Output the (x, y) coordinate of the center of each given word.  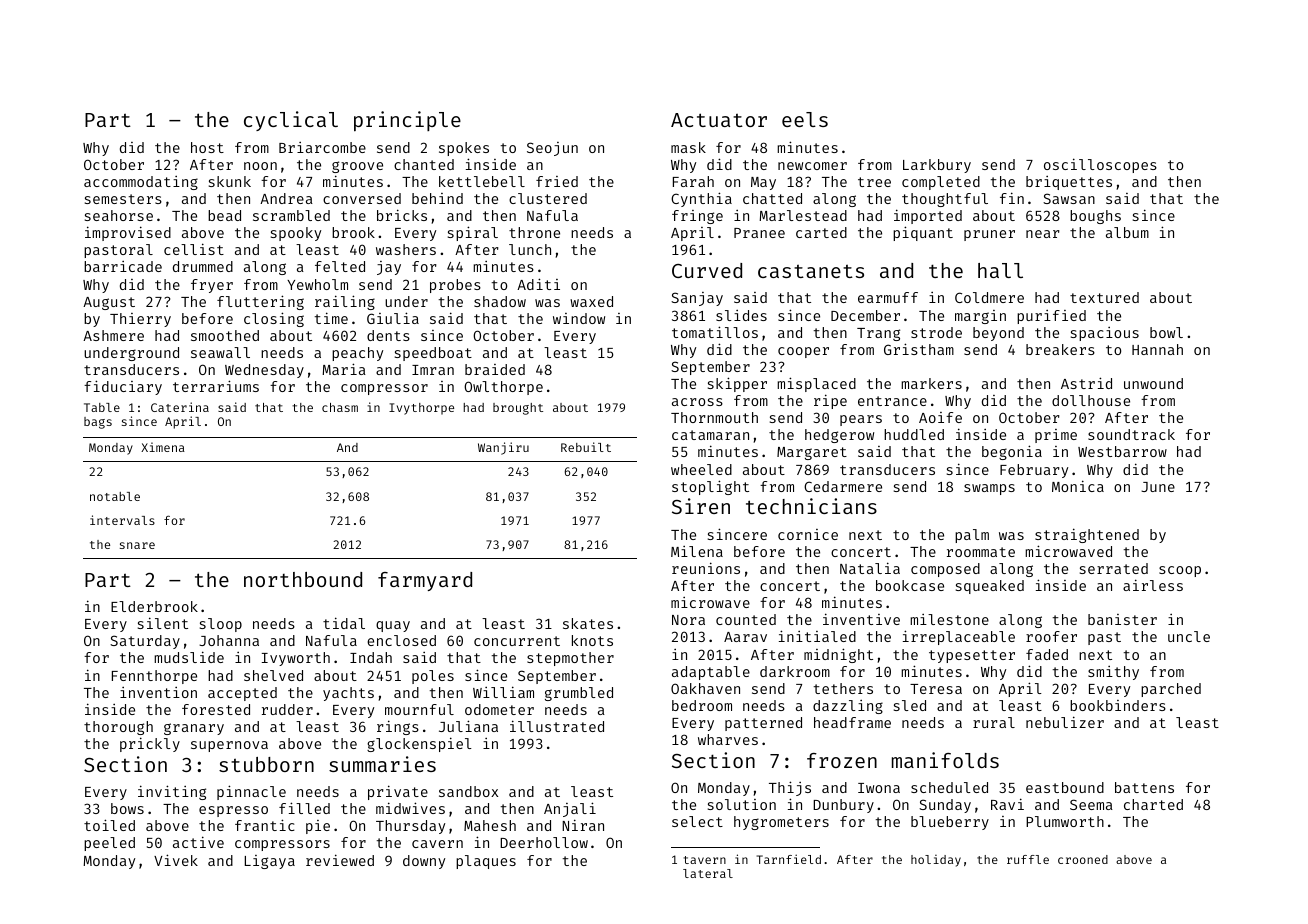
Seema (1091, 804)
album (1127, 232)
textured (1104, 297)
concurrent (517, 641)
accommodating (141, 183)
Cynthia (701, 199)
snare (137, 545)
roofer (1051, 636)
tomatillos (715, 332)
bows (127, 808)
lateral (708, 873)
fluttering (260, 302)
